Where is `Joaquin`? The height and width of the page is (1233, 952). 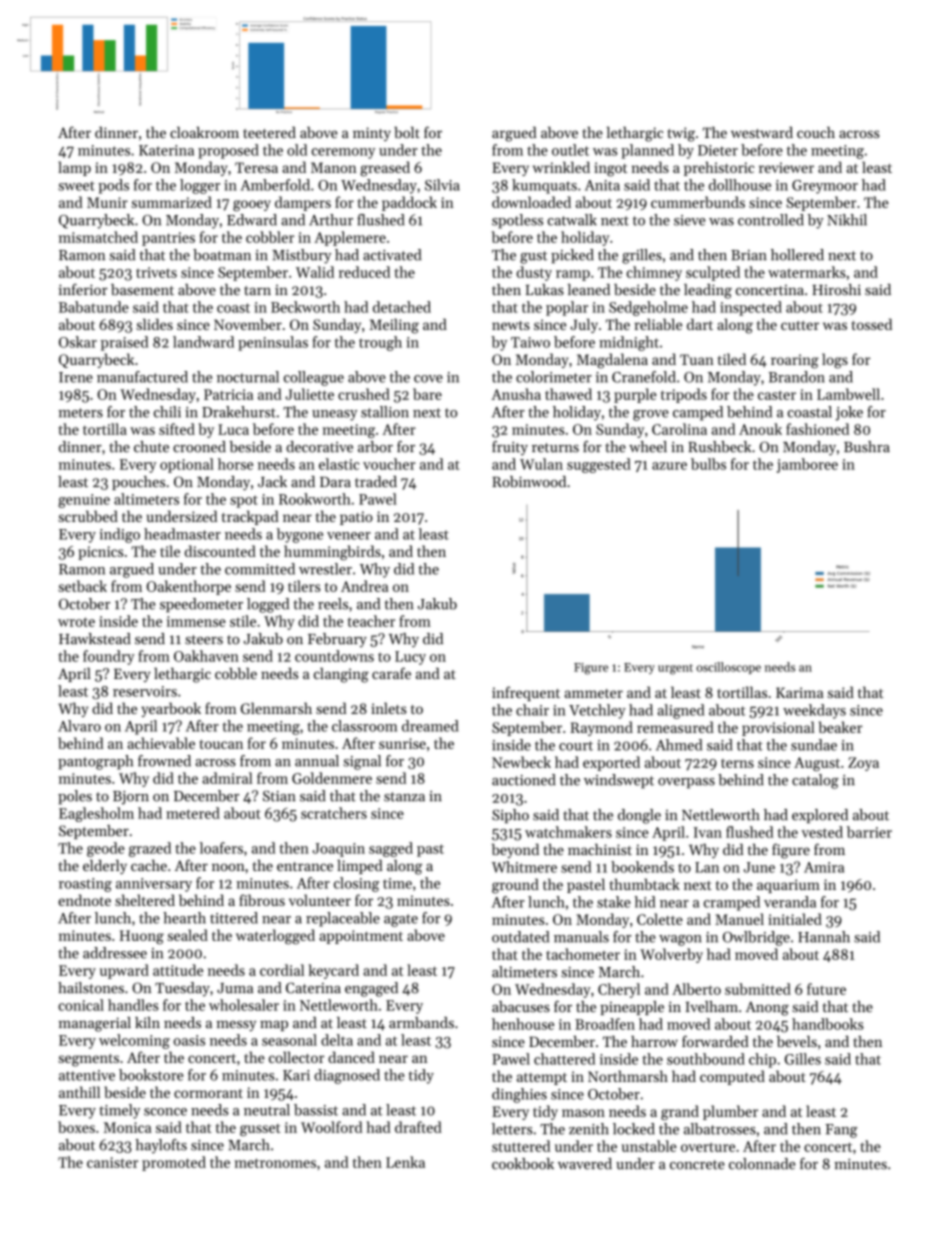 Joaquin is located at coordinates (338, 850).
